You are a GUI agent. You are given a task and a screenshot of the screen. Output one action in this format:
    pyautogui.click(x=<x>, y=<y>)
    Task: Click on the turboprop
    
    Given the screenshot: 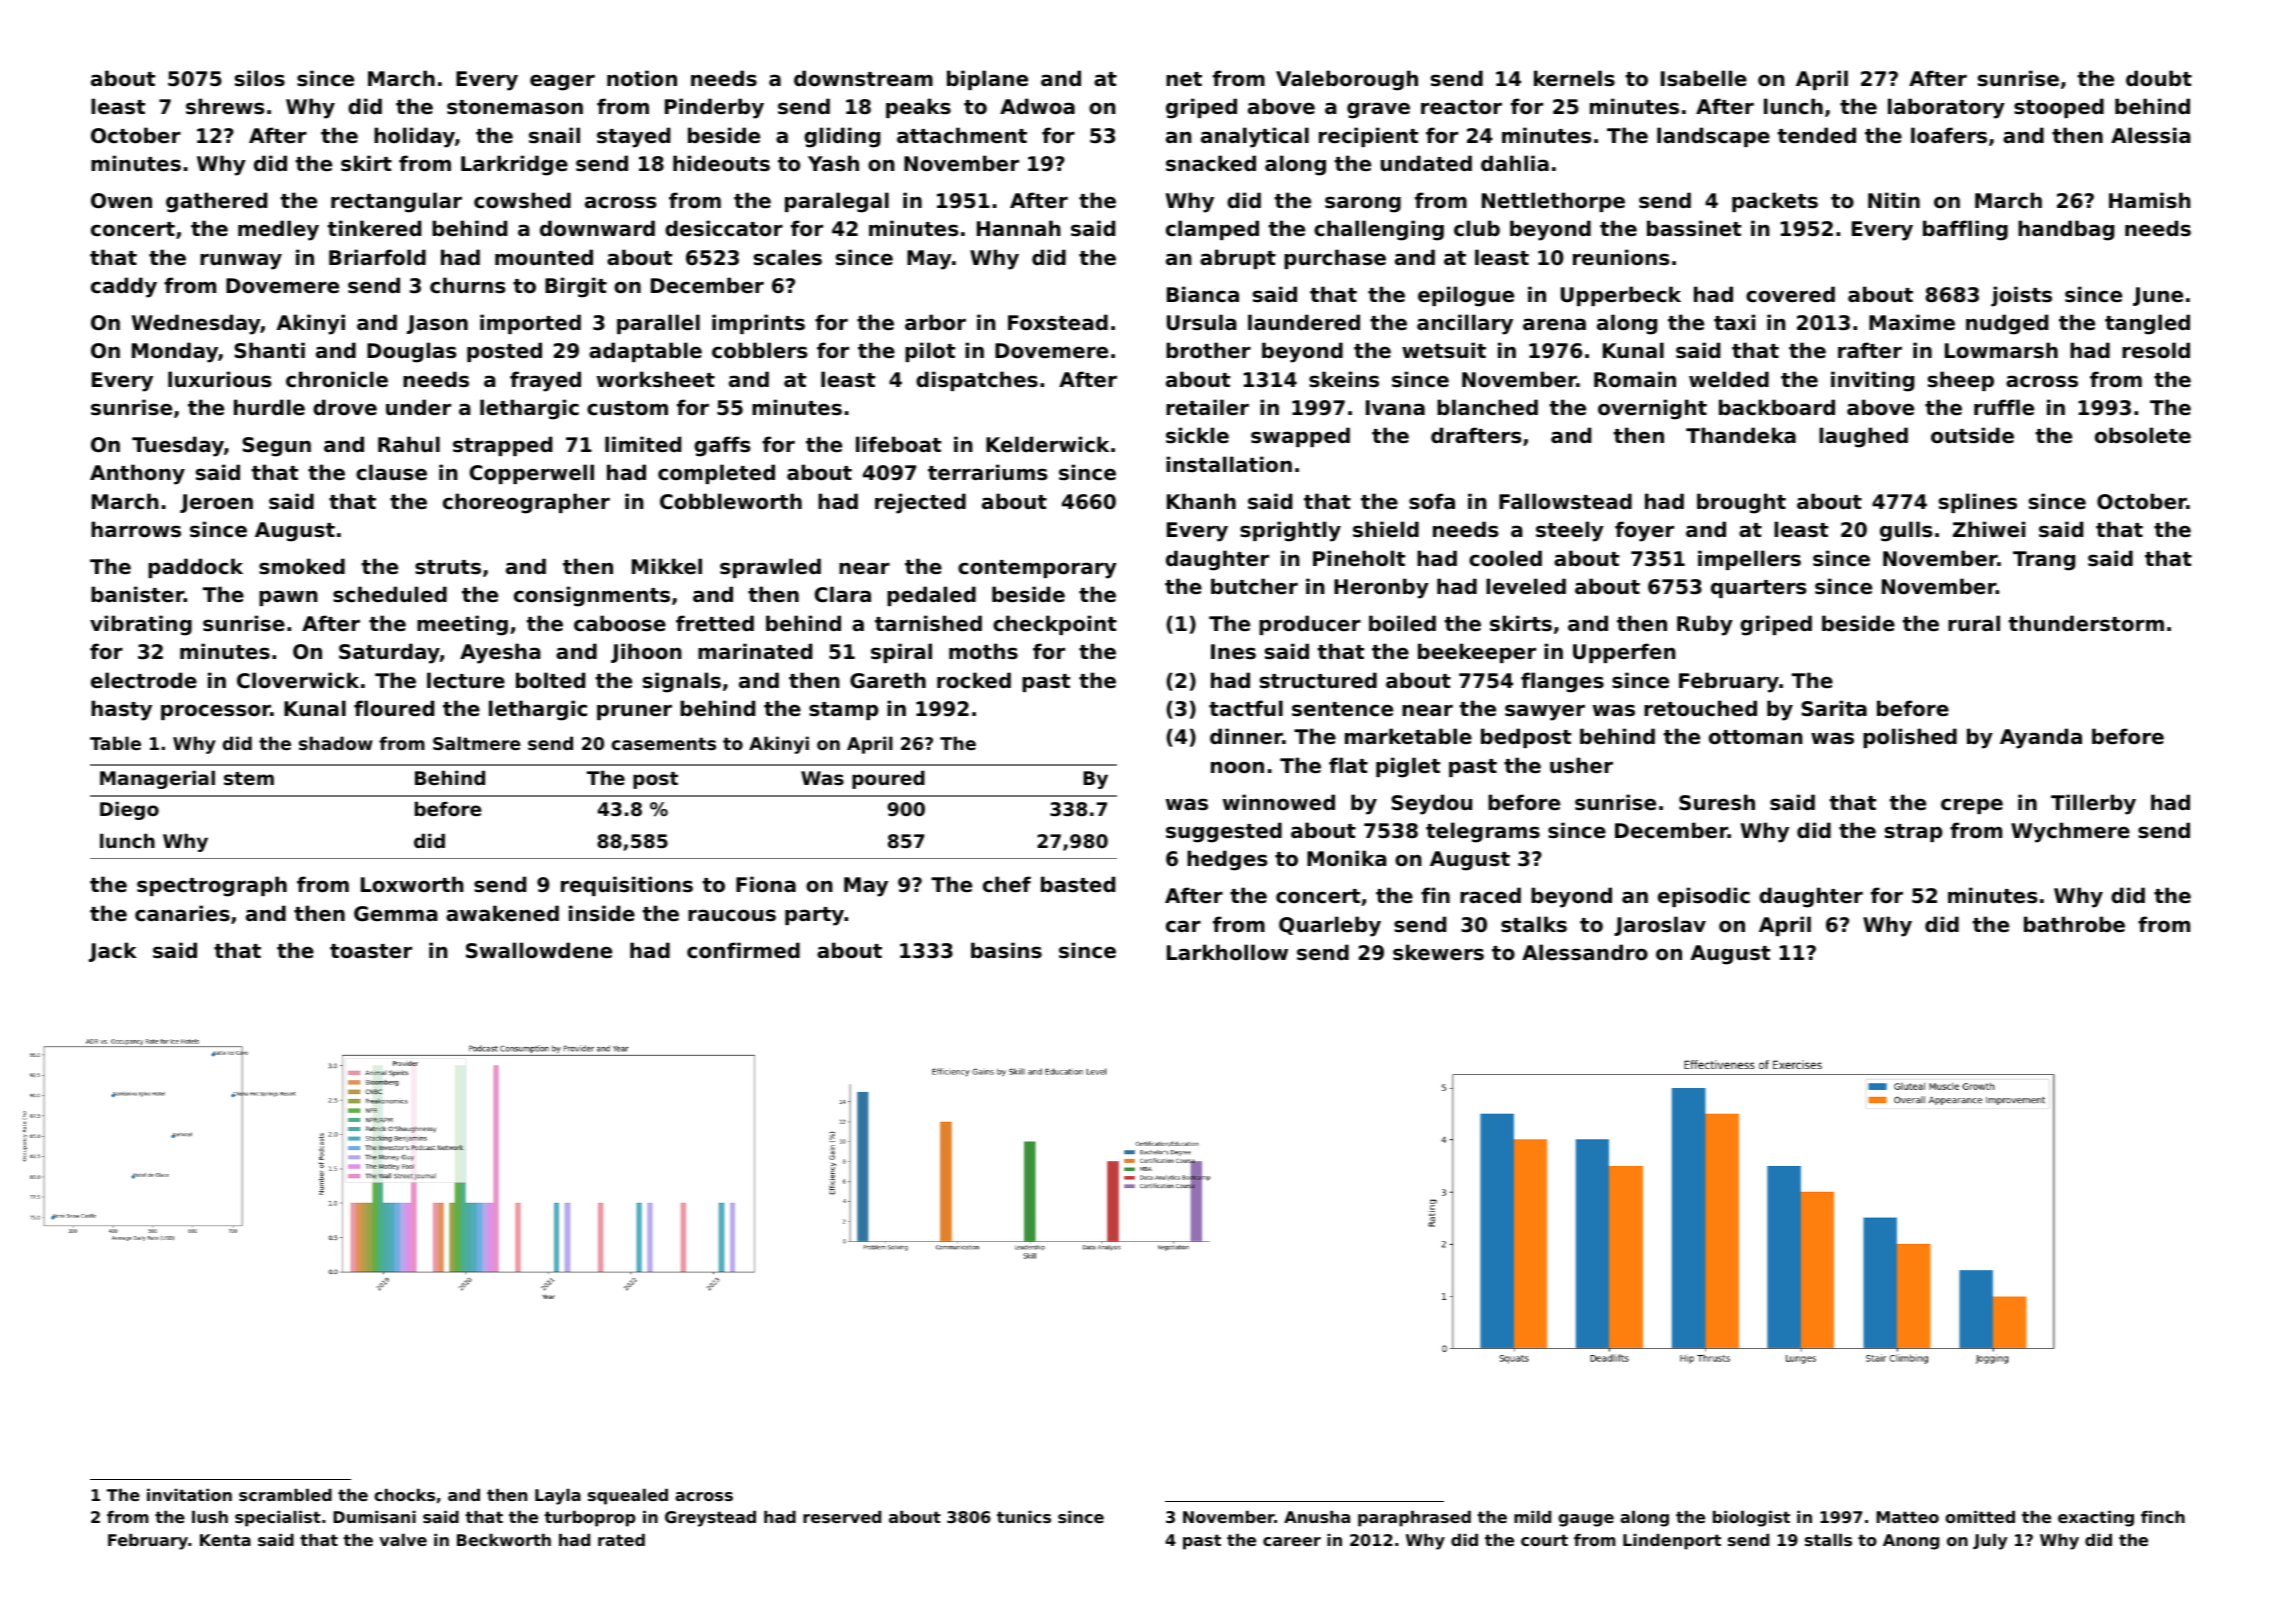 What is the action you would take?
    pyautogui.click(x=590, y=1519)
